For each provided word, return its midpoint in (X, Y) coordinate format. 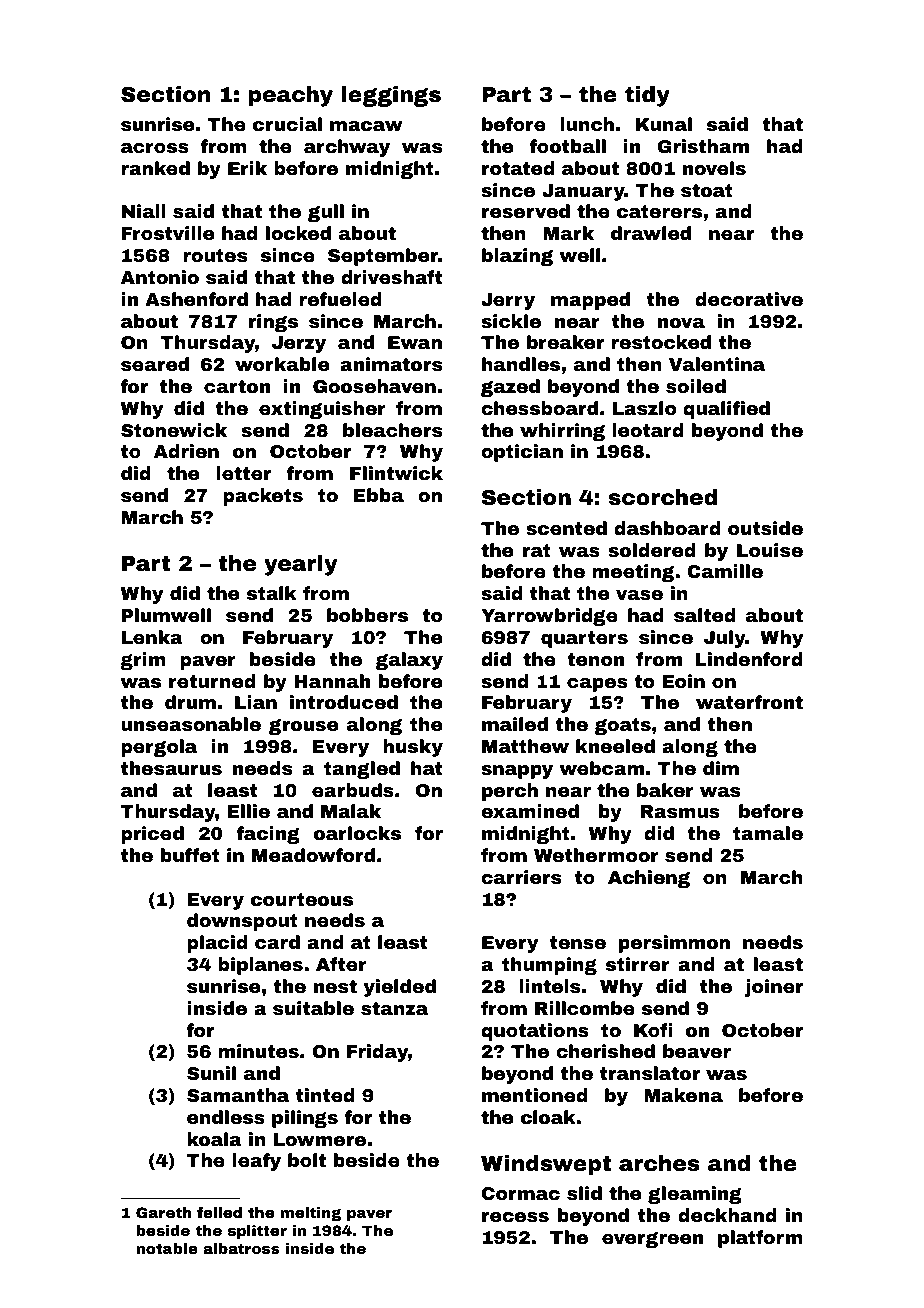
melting (311, 1214)
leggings (391, 96)
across (155, 148)
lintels (549, 986)
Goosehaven (374, 386)
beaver (697, 1051)
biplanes (260, 966)
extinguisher (322, 410)
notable (167, 1248)
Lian (256, 702)
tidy (647, 96)
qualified (726, 410)
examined (530, 811)
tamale (768, 833)
